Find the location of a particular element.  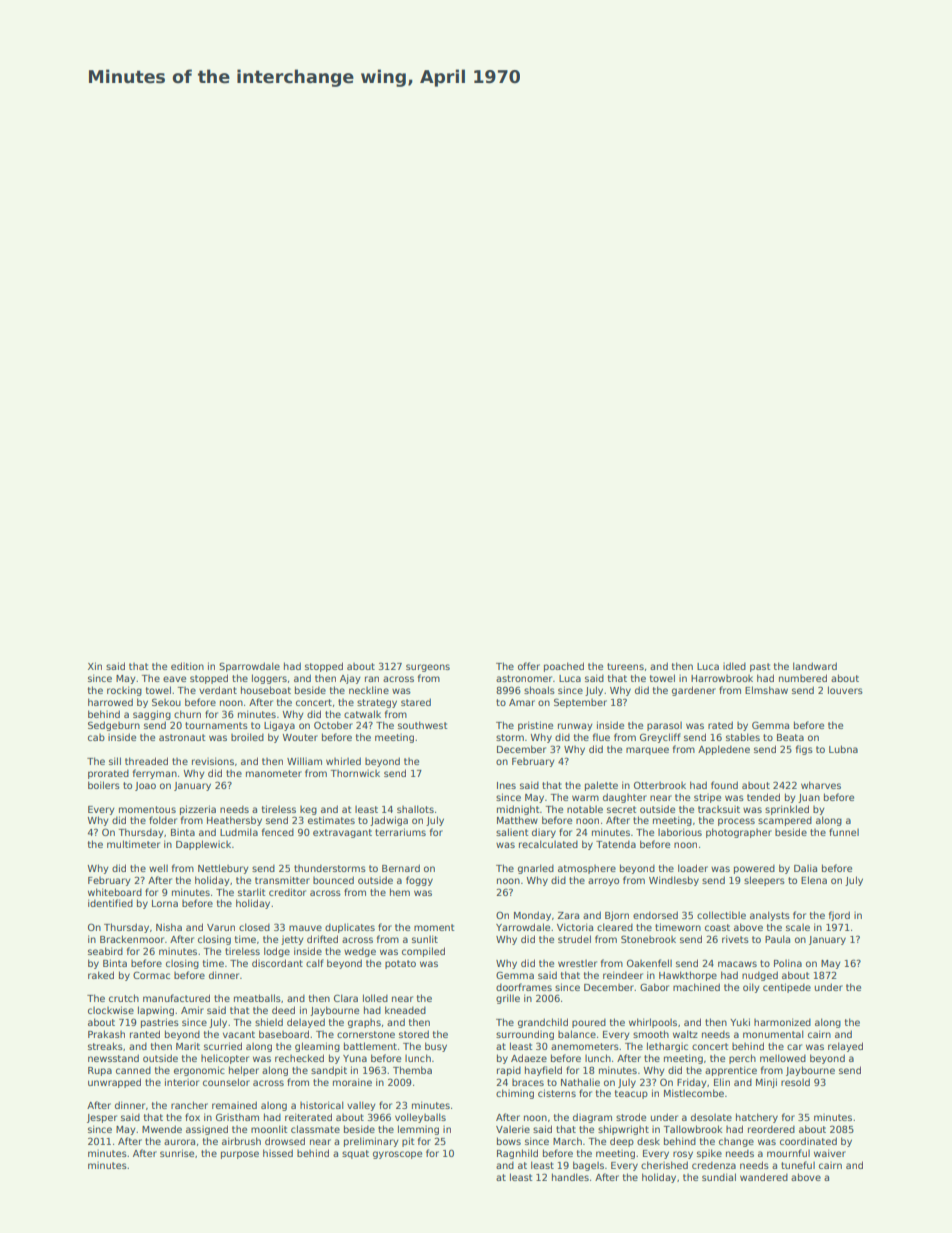

whiteboard is located at coordinates (115, 892).
